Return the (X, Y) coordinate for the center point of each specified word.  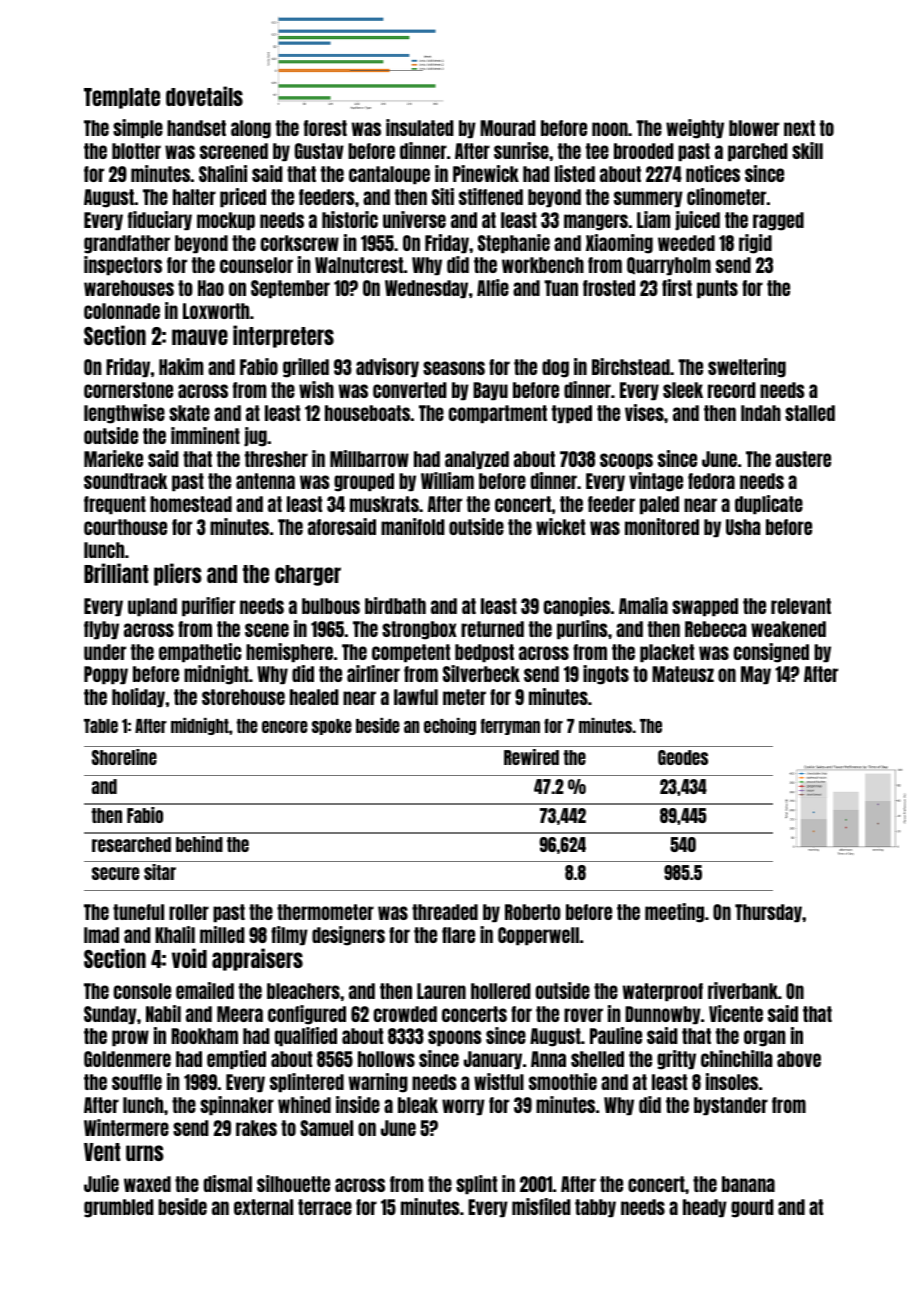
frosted (609, 288)
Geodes (683, 757)
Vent (102, 1152)
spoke (332, 727)
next (799, 128)
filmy (289, 935)
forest (325, 128)
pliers (178, 574)
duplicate (769, 504)
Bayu (490, 391)
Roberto (533, 912)
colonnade (122, 311)
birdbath (395, 605)
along (251, 129)
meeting (674, 913)
